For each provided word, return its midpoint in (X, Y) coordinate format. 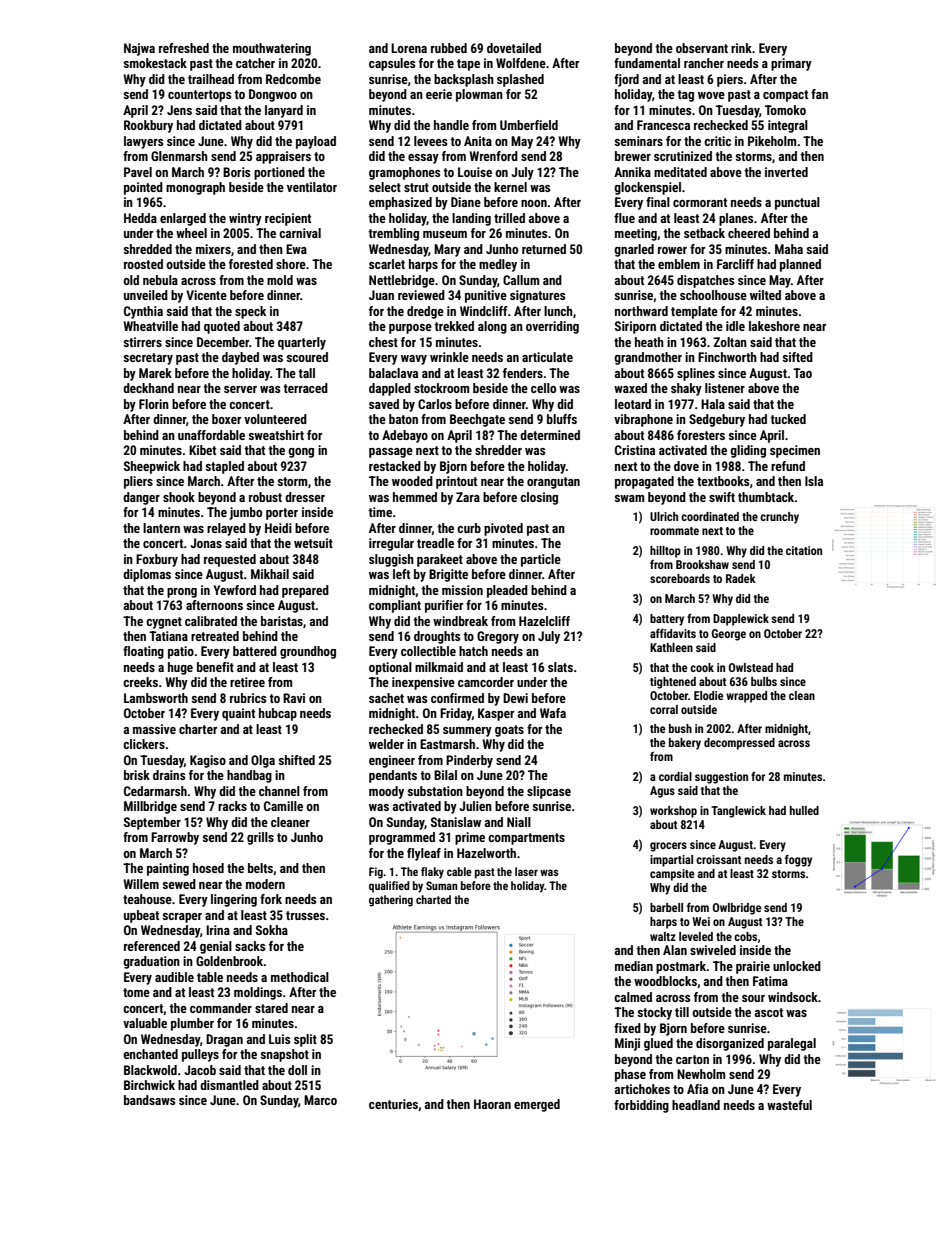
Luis (279, 1039)
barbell (666, 907)
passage (391, 453)
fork (271, 899)
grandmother (648, 358)
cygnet (164, 623)
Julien (475, 806)
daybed (240, 358)
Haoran (492, 1104)
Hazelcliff (544, 621)
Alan (675, 950)
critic (717, 141)
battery (667, 620)
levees (430, 141)
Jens (179, 110)
